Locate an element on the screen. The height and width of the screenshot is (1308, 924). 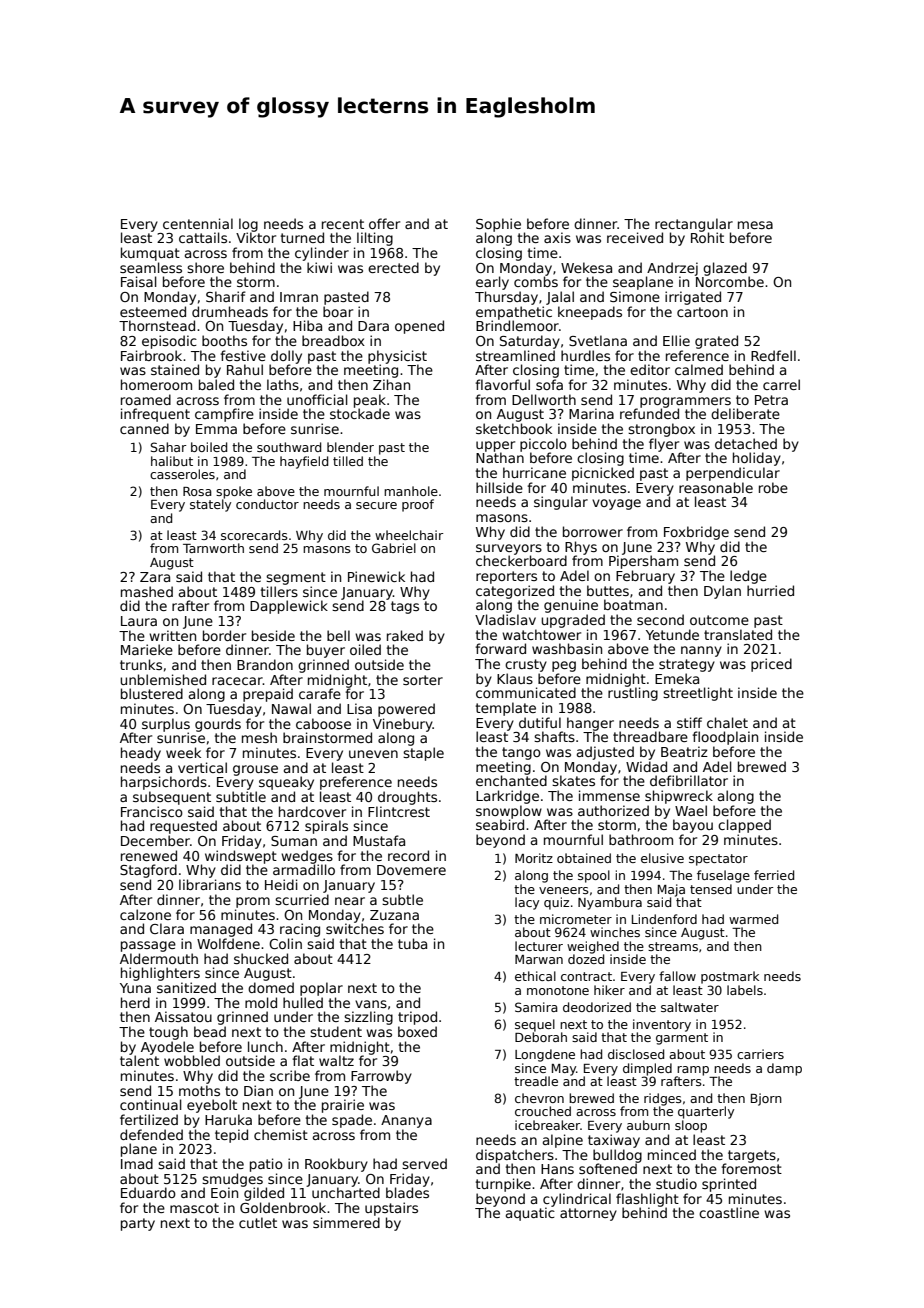
cutlet is located at coordinates (258, 1222).
